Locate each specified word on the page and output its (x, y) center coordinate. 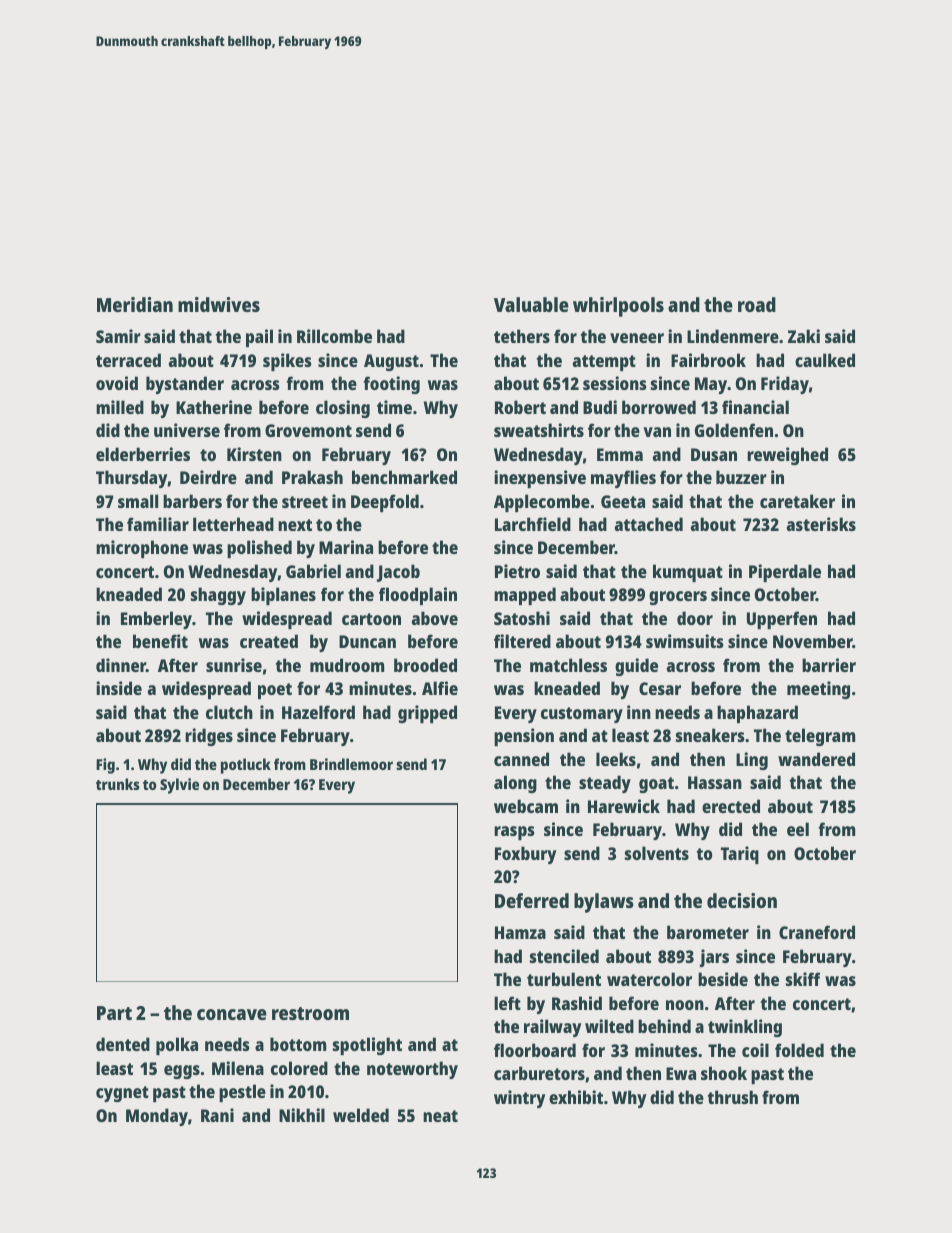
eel (798, 829)
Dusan (714, 454)
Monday (157, 1117)
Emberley (156, 620)
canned (521, 759)
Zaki (804, 336)
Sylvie (179, 786)
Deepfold (385, 503)
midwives (219, 304)
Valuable (531, 304)
